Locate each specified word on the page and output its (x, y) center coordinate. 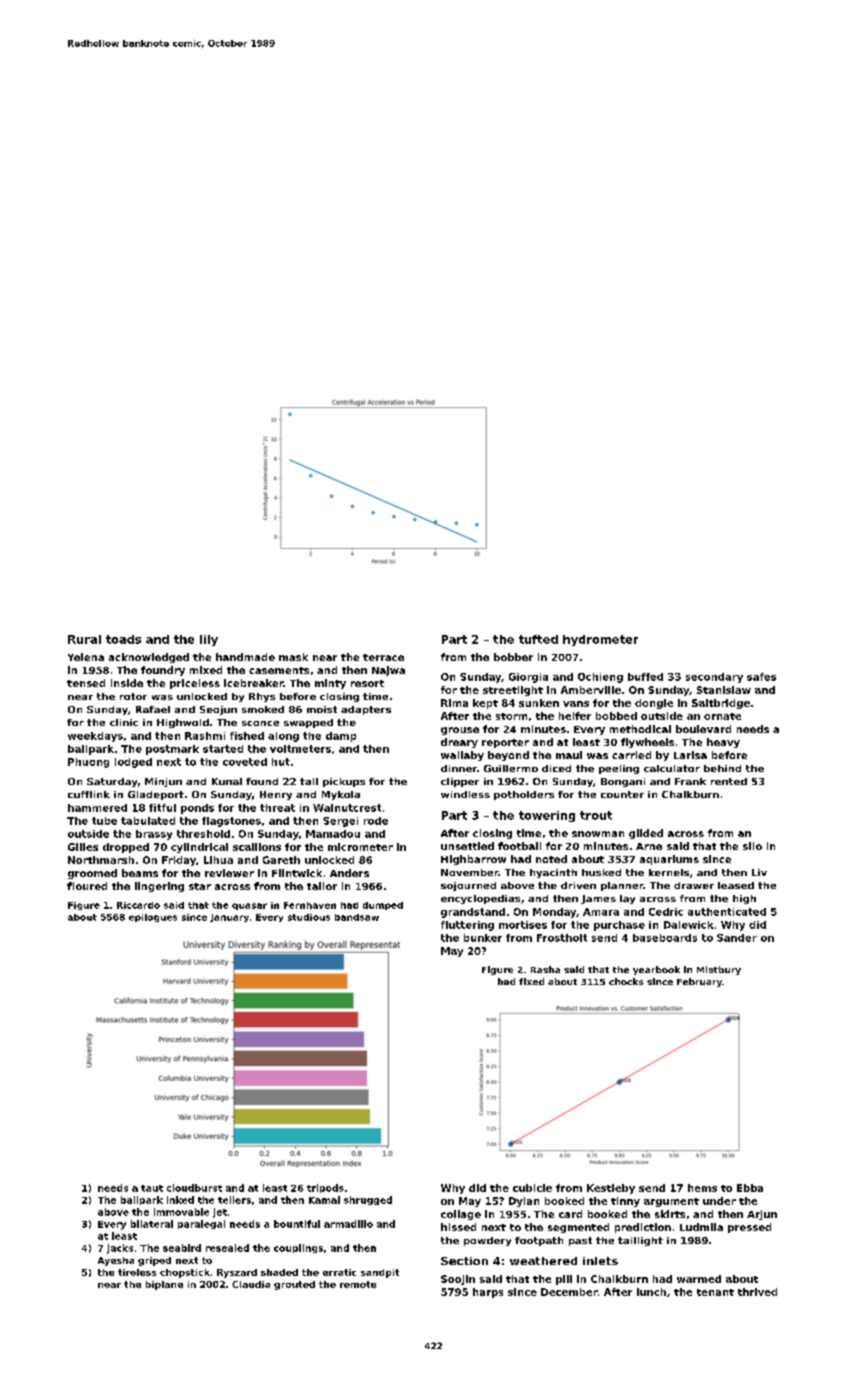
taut (152, 1188)
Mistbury (719, 970)
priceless (195, 684)
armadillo (348, 1224)
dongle (654, 704)
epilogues (153, 918)
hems (702, 1188)
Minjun (163, 782)
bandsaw (357, 917)
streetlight (513, 691)
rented (729, 781)
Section (464, 1261)
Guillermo (511, 768)
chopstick (185, 1273)
